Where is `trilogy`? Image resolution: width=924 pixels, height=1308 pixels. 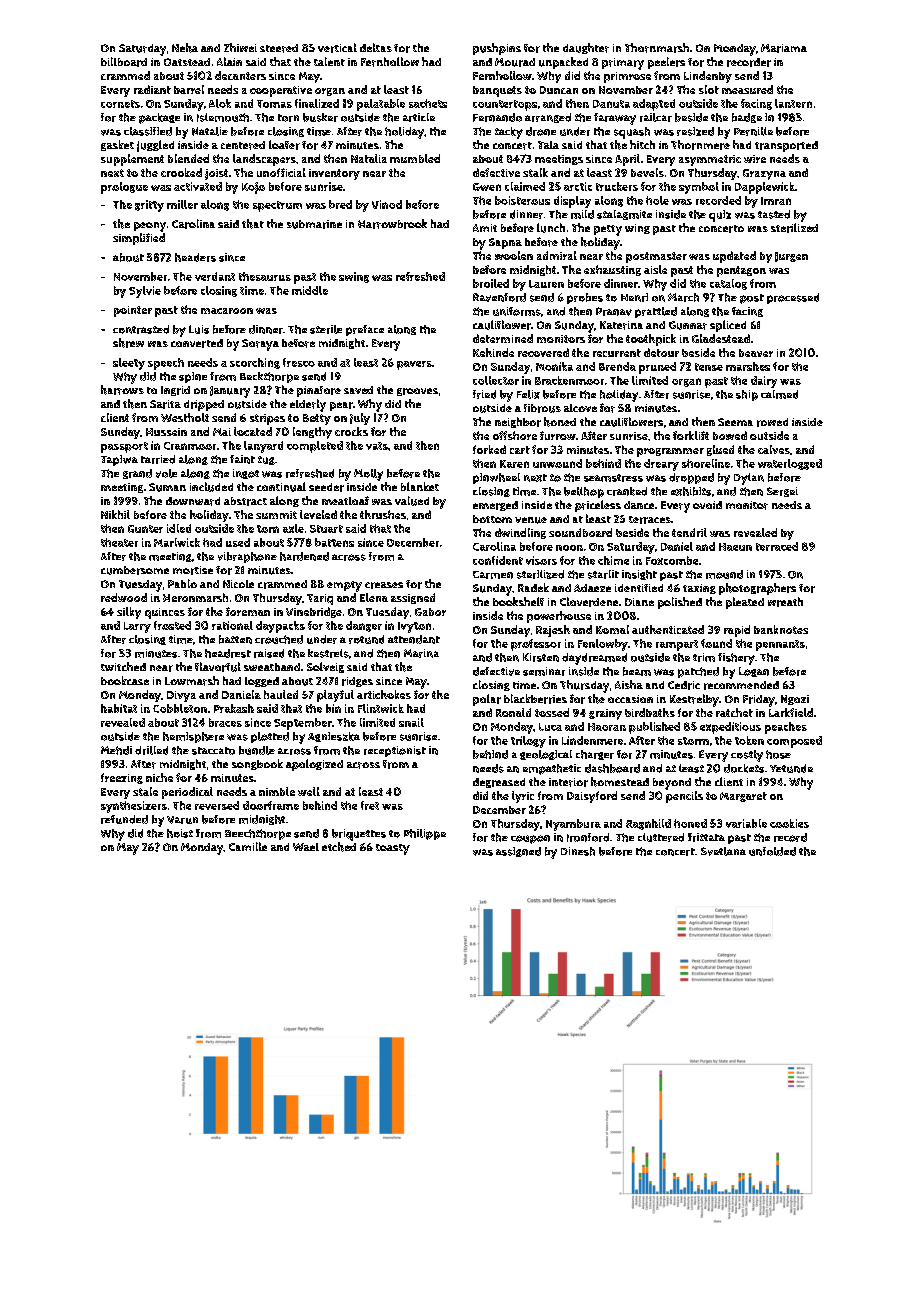
trilogy is located at coordinates (528, 742).
